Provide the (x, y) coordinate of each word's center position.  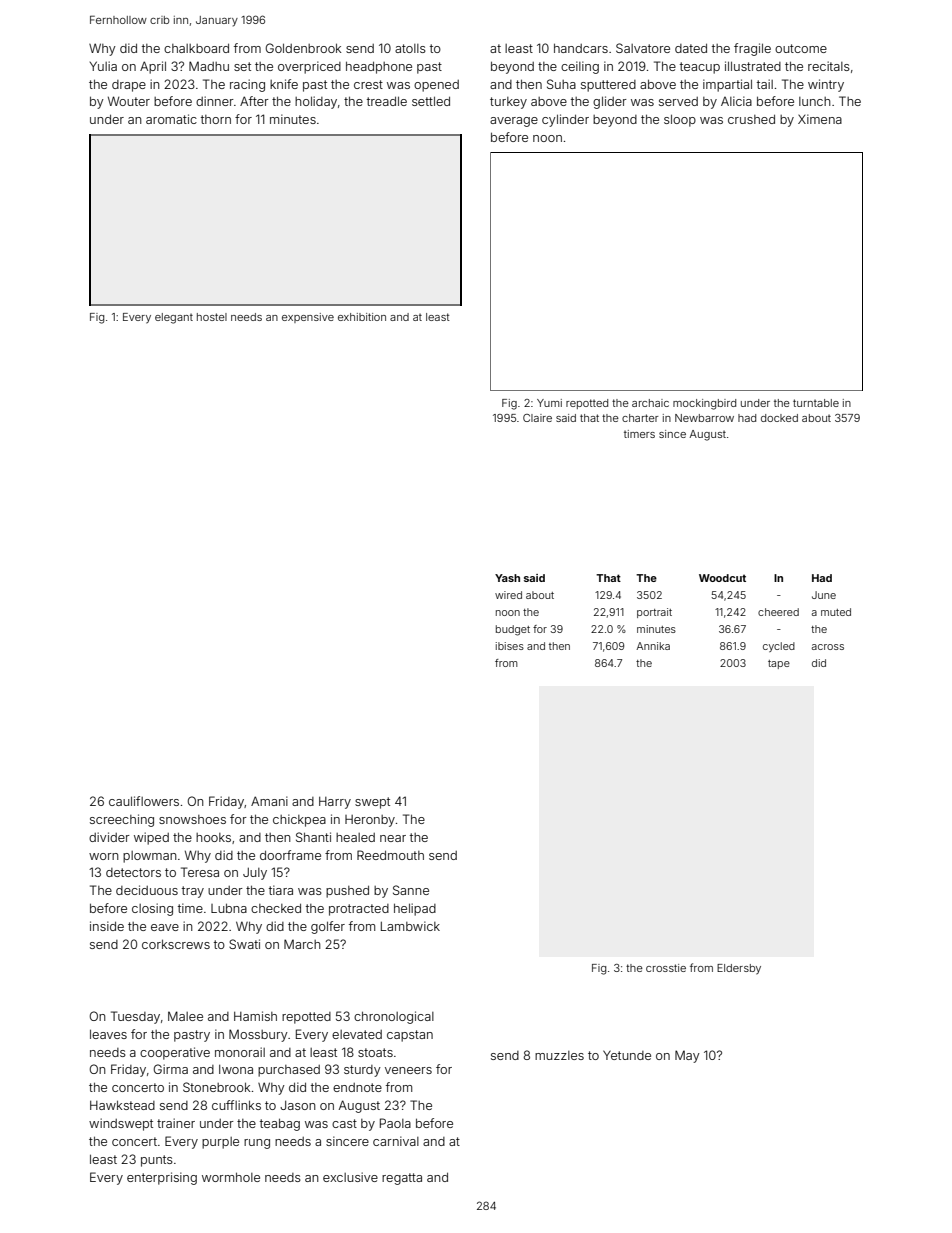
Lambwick (410, 926)
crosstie (666, 968)
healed (355, 837)
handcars (581, 48)
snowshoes (192, 819)
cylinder (565, 120)
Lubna (229, 908)
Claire (537, 418)
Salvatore (643, 48)
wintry (826, 85)
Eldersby (739, 969)
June (824, 595)
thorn (216, 119)
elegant (174, 318)
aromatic (171, 119)
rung (257, 1144)
